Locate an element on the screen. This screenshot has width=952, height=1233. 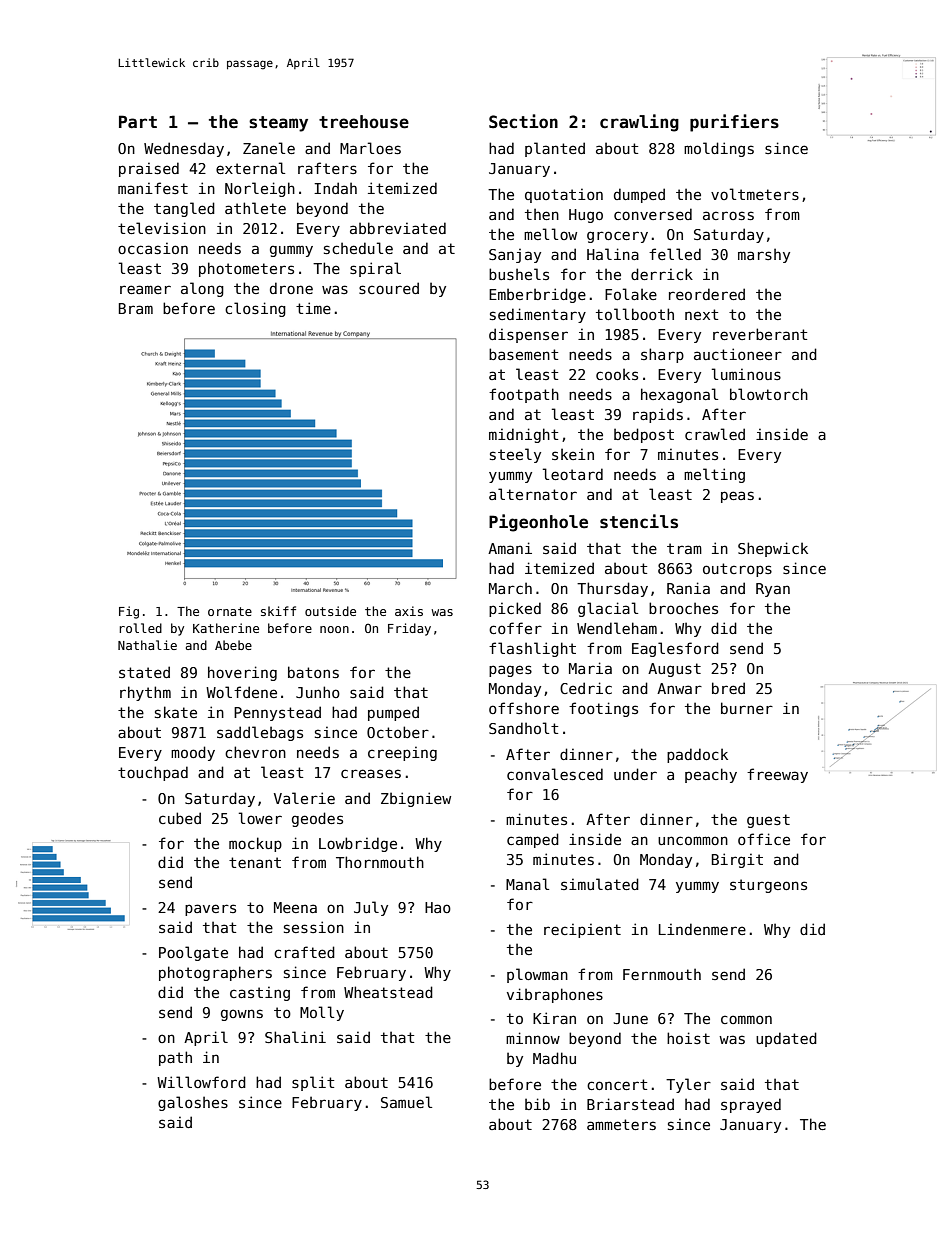
scoured is located at coordinates (389, 288).
